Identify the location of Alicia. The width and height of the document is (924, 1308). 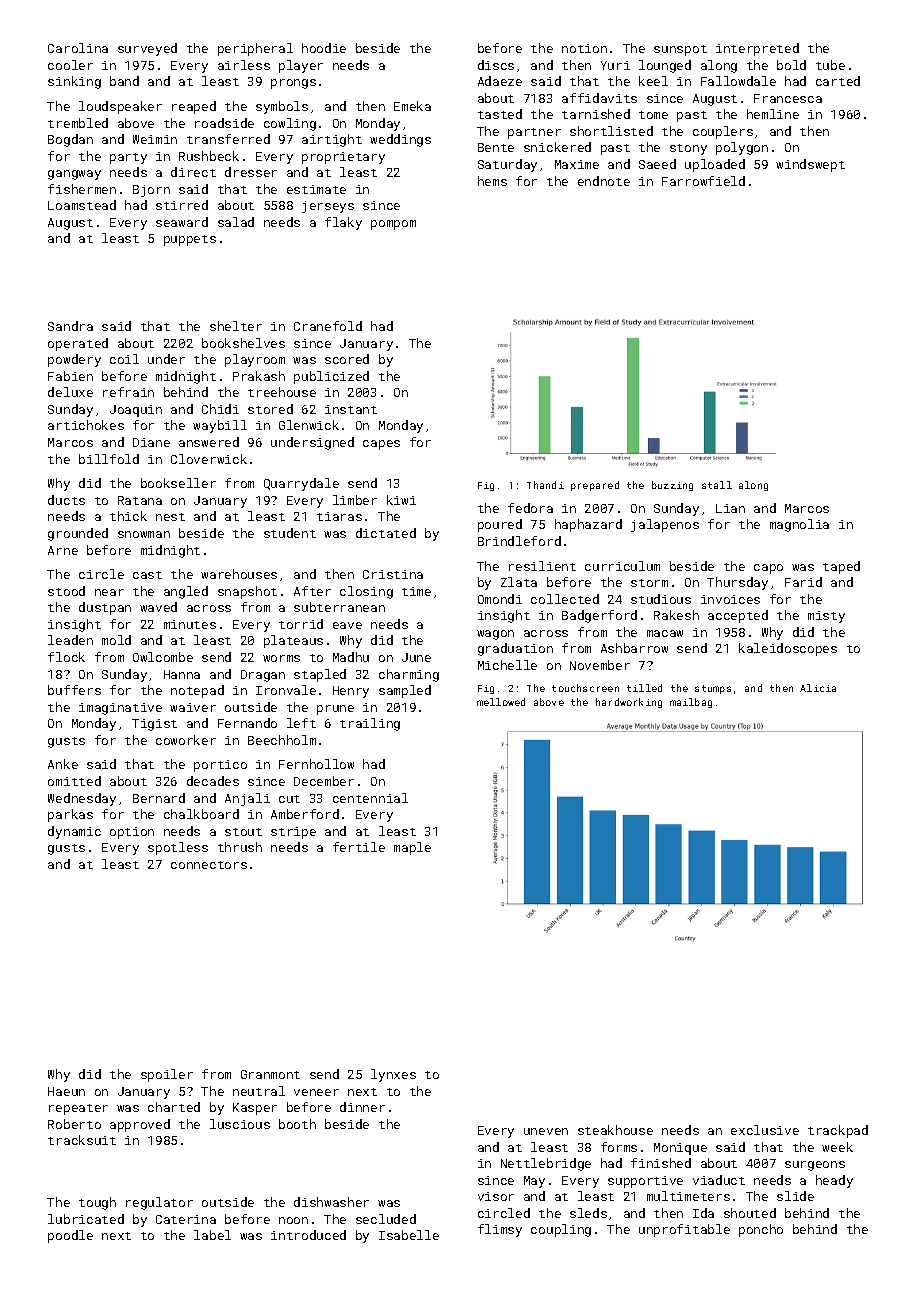
(818, 688).
